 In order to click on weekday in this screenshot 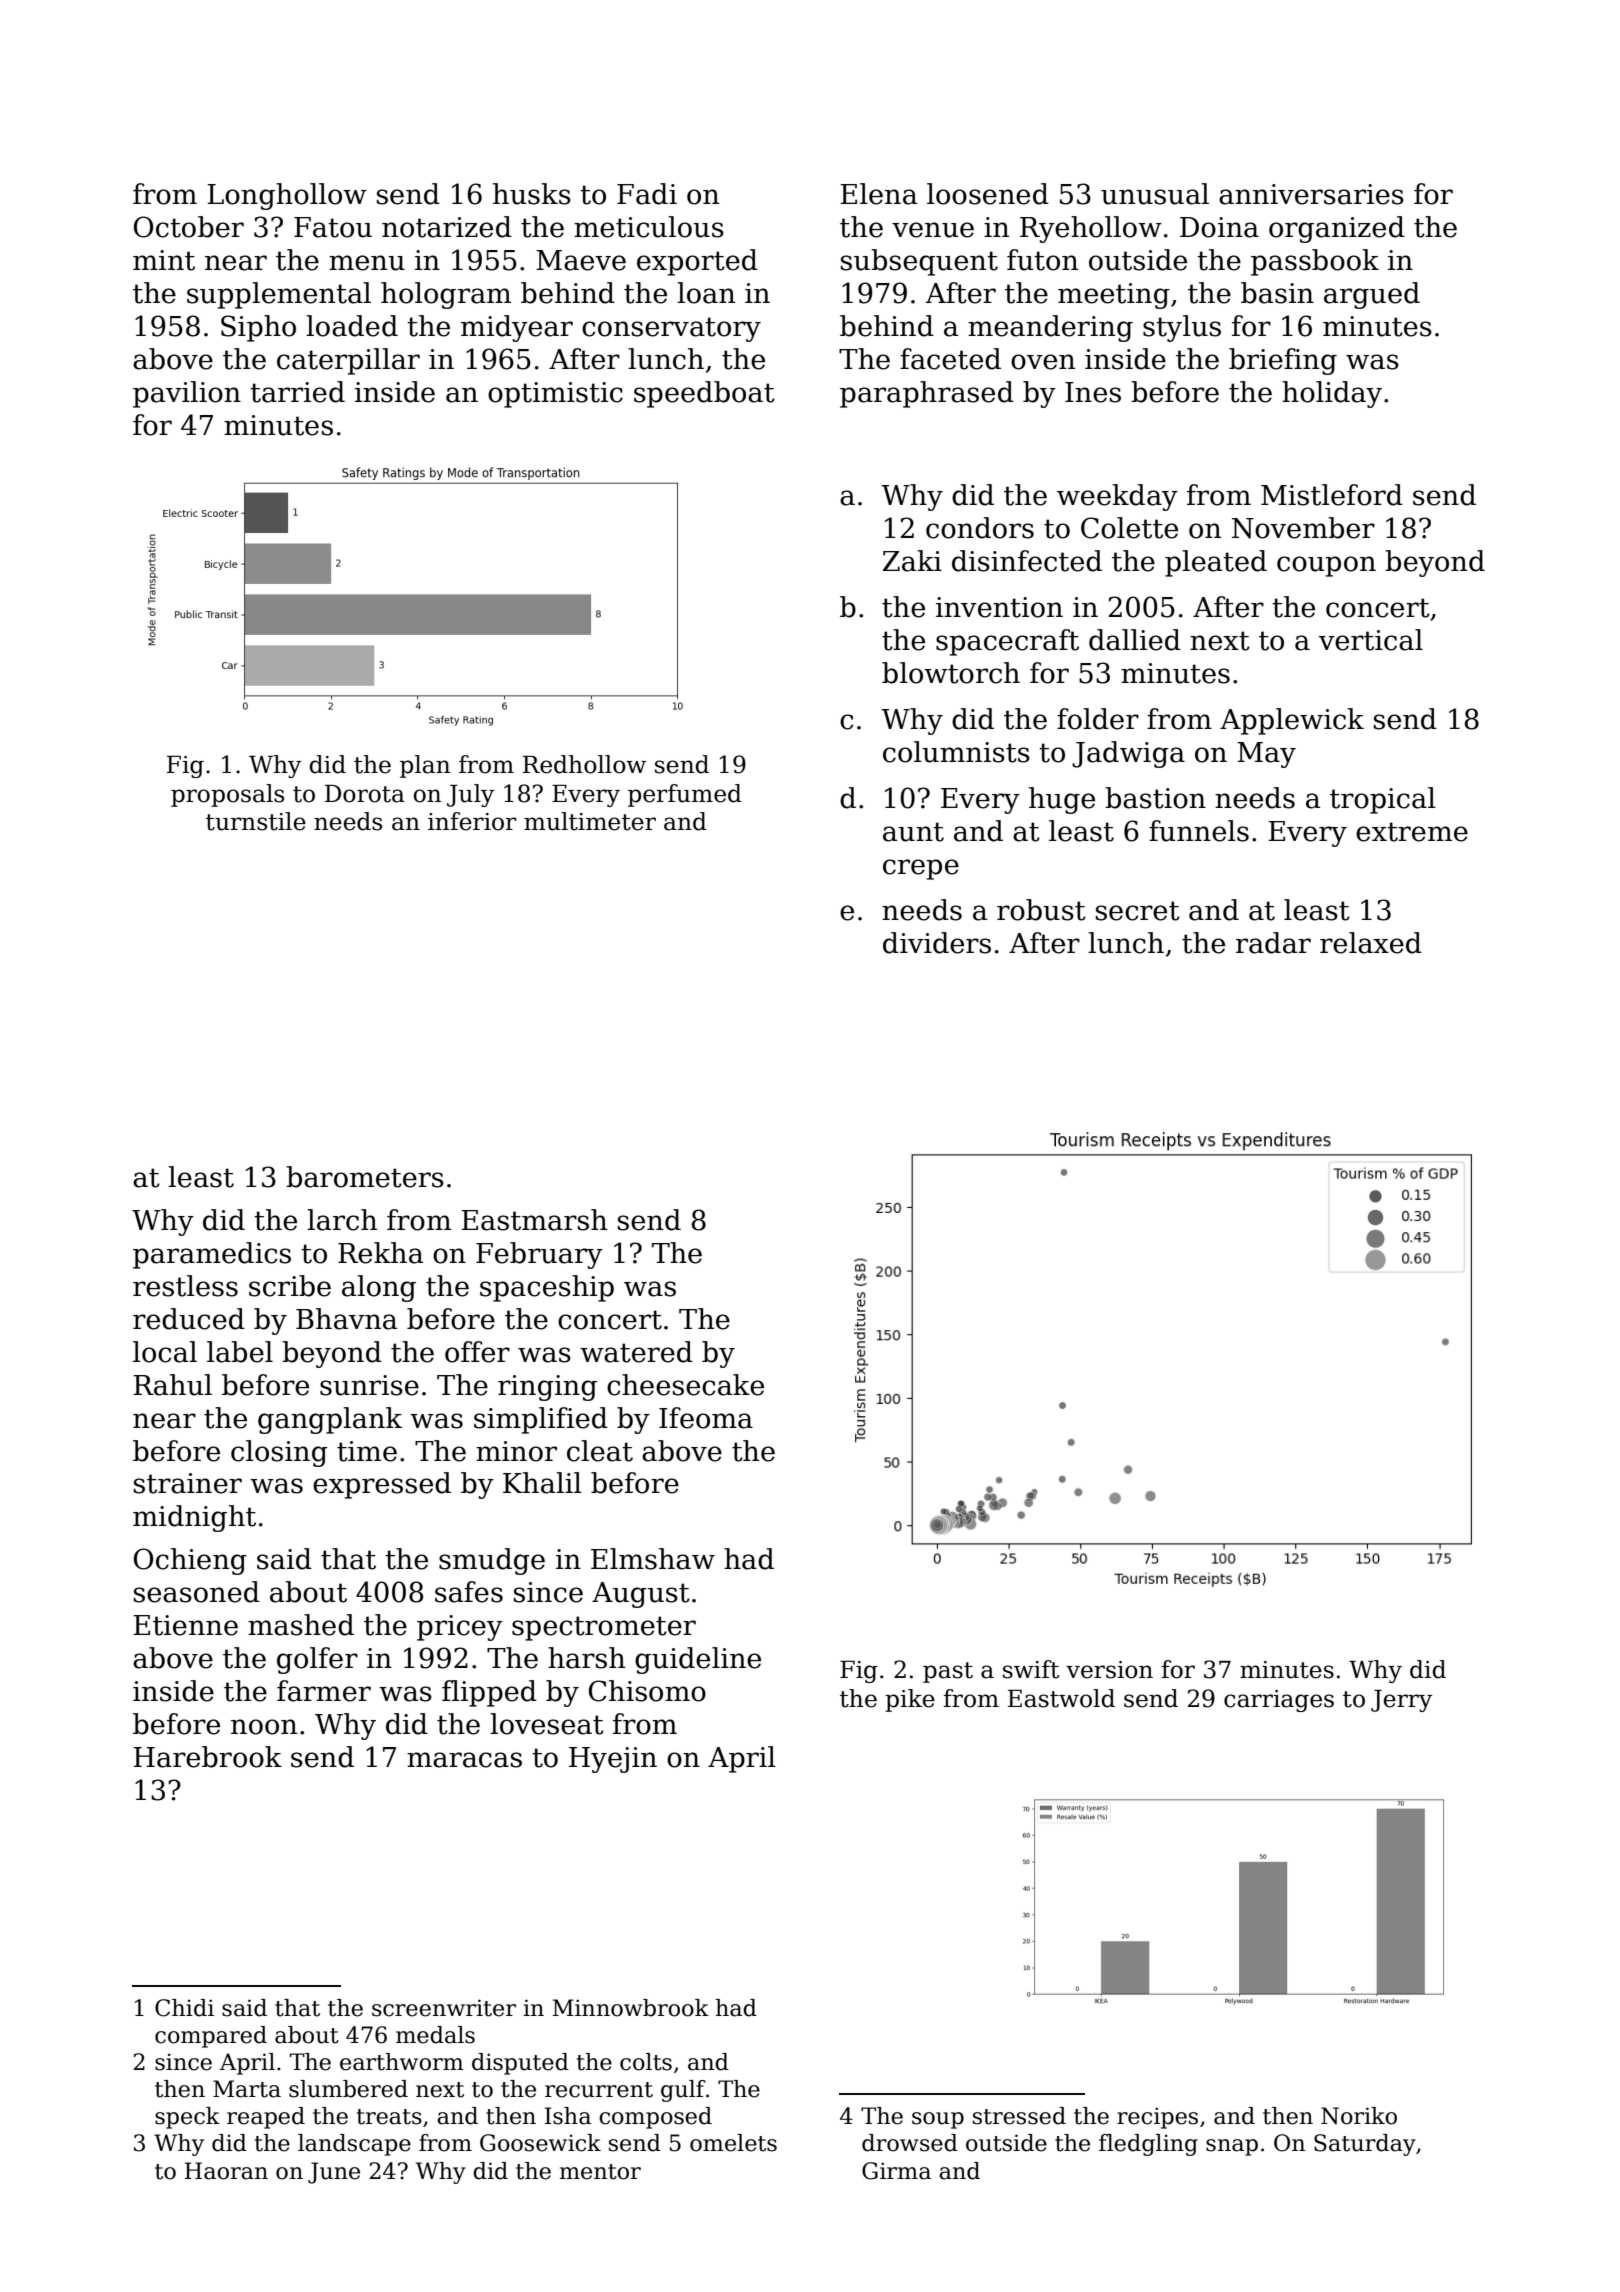, I will do `click(1117, 497)`.
